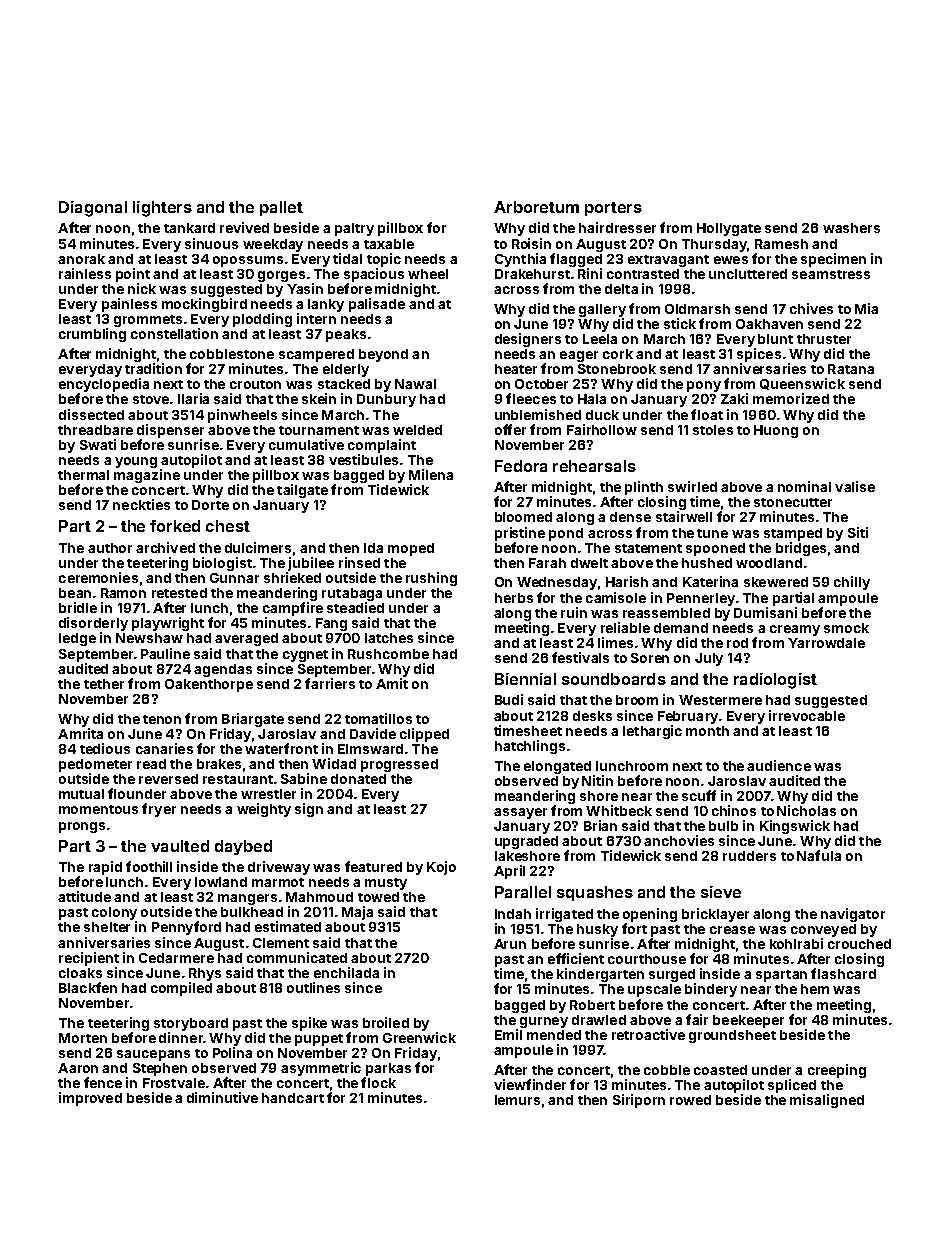 The image size is (952, 1233). Describe the element at coordinates (769, 324) in the image. I see `Oakhaven` at that location.
